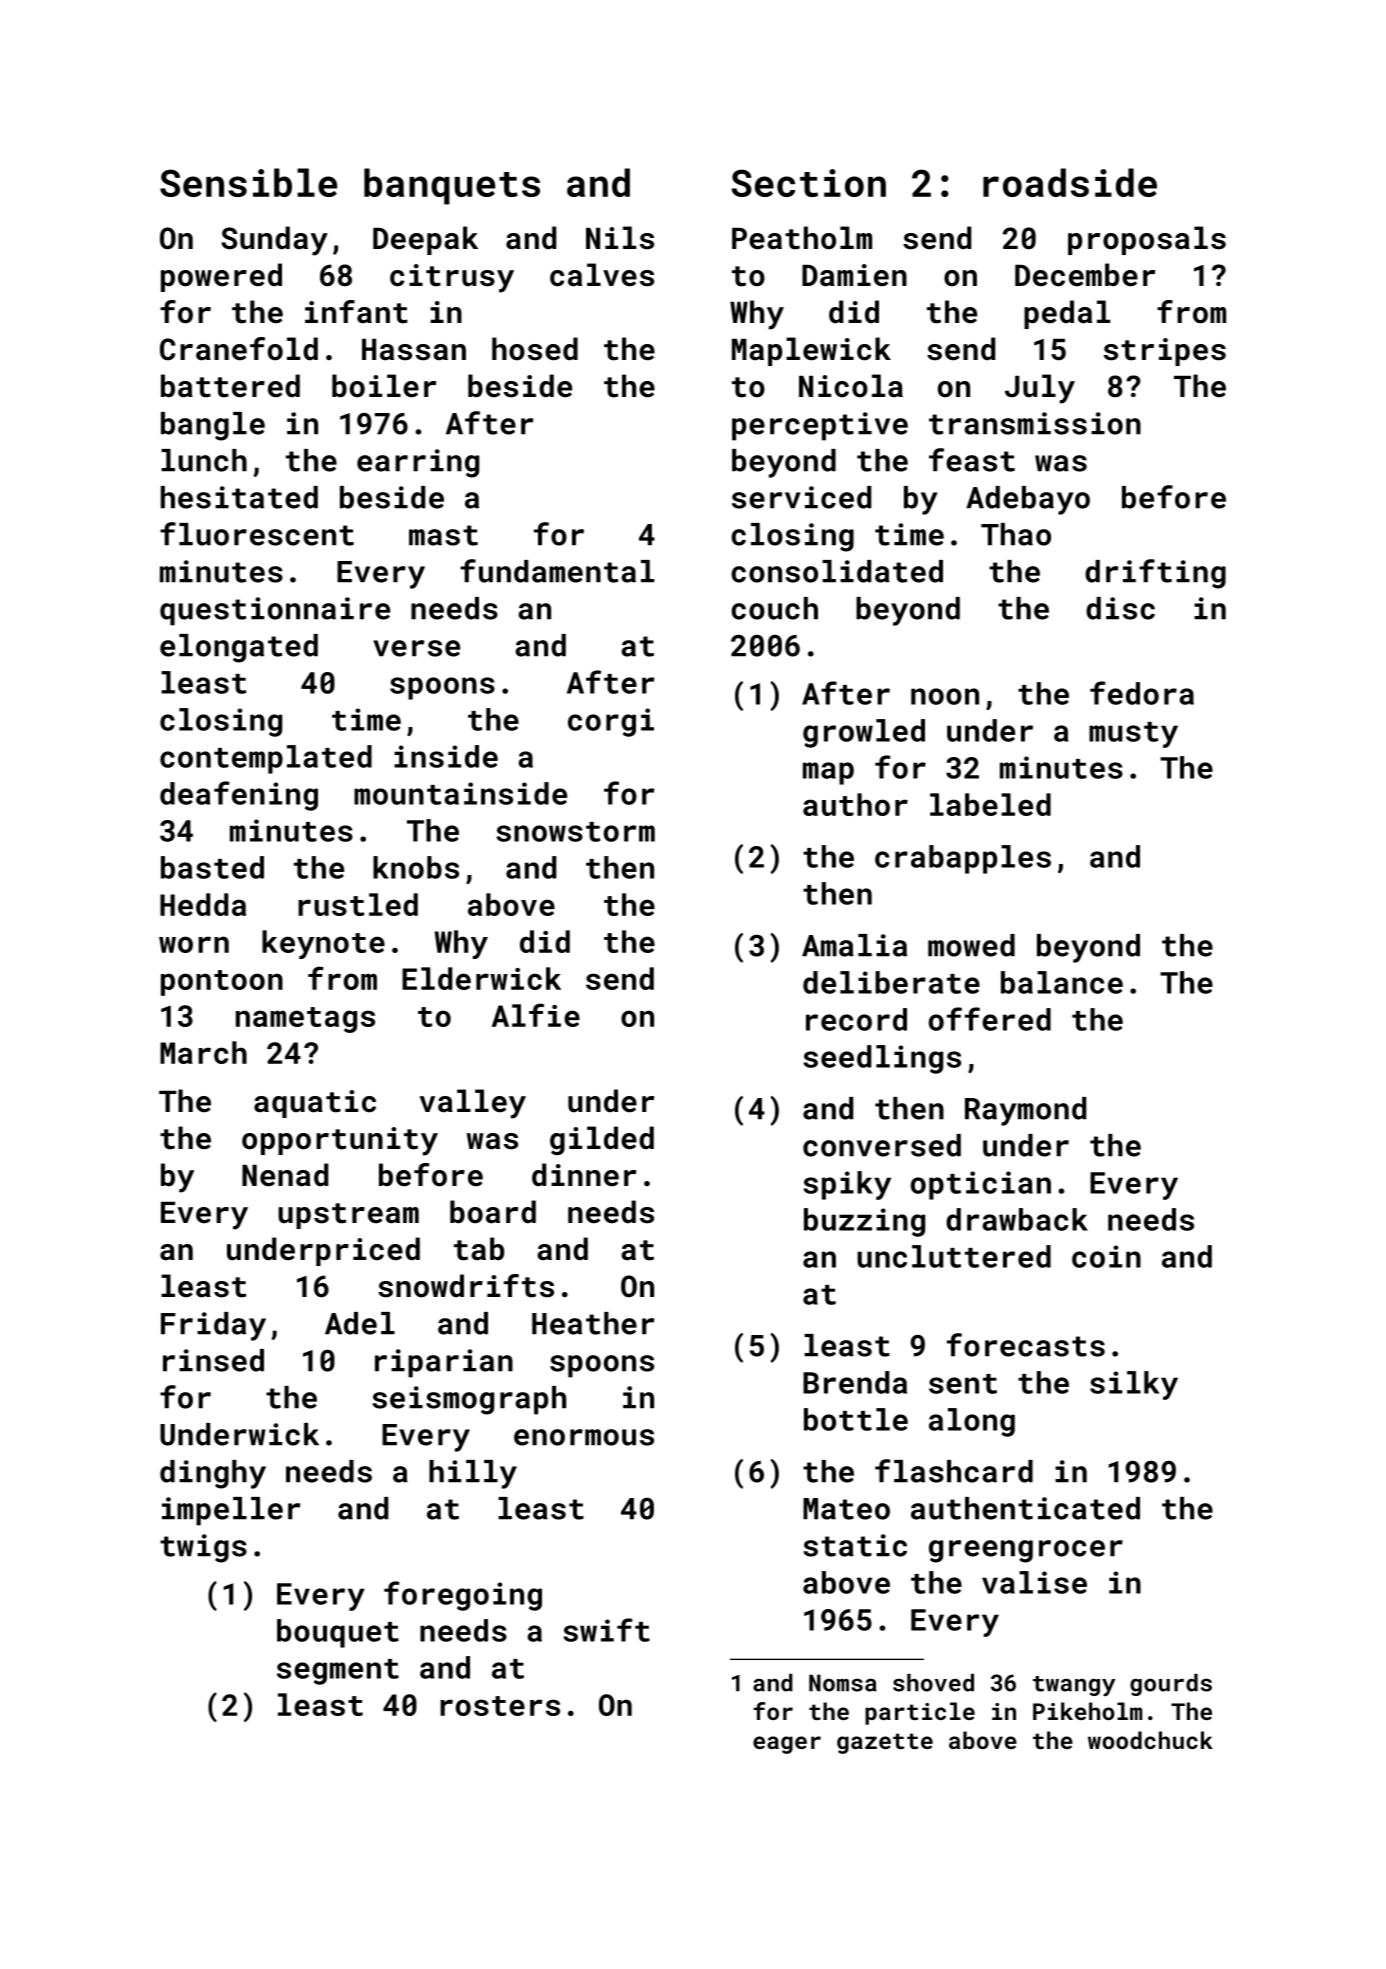 The height and width of the document is (1969, 1386). Describe the element at coordinates (452, 186) in the document. I see `banquets` at that location.
